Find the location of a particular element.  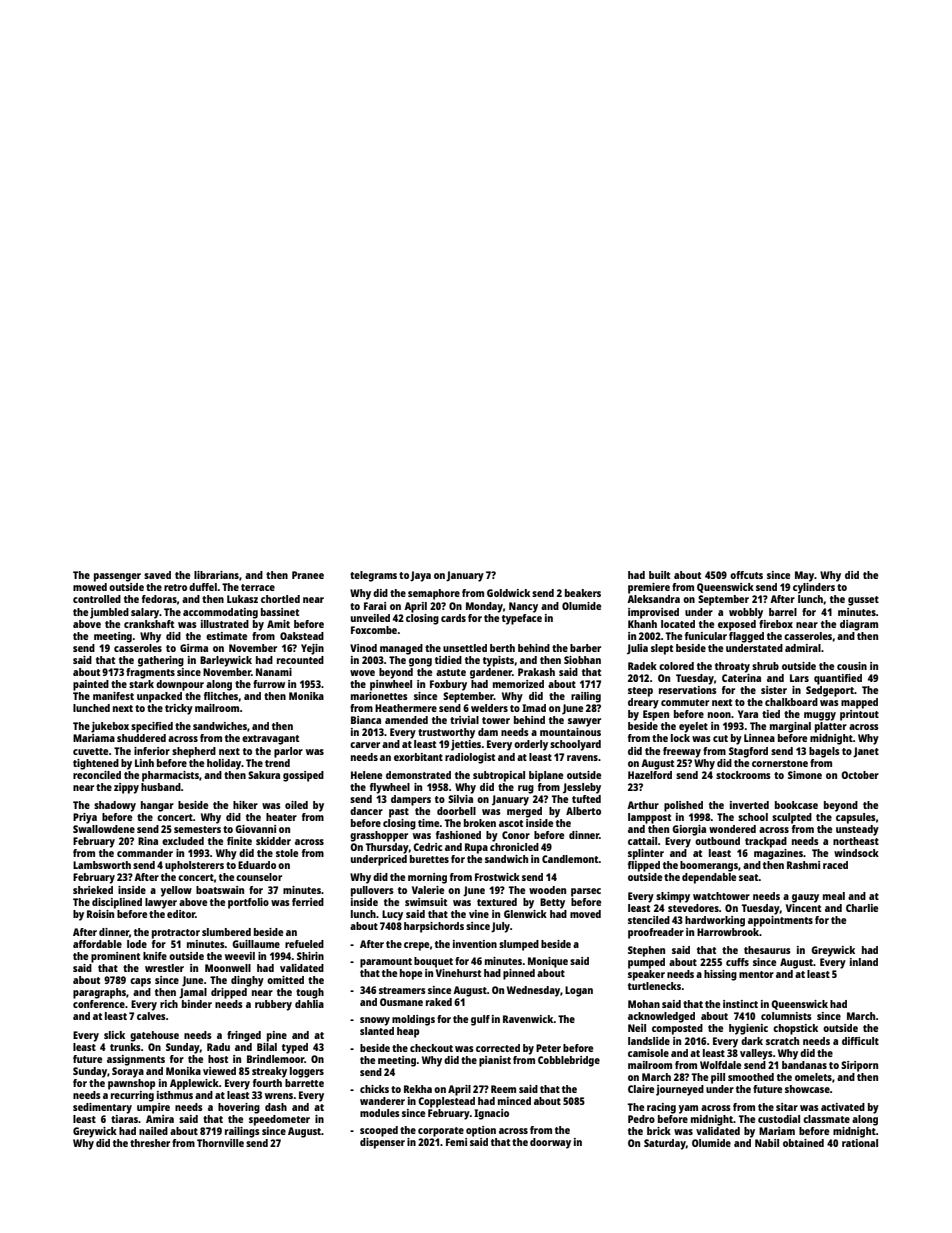

corrected is located at coordinates (498, 1048).
